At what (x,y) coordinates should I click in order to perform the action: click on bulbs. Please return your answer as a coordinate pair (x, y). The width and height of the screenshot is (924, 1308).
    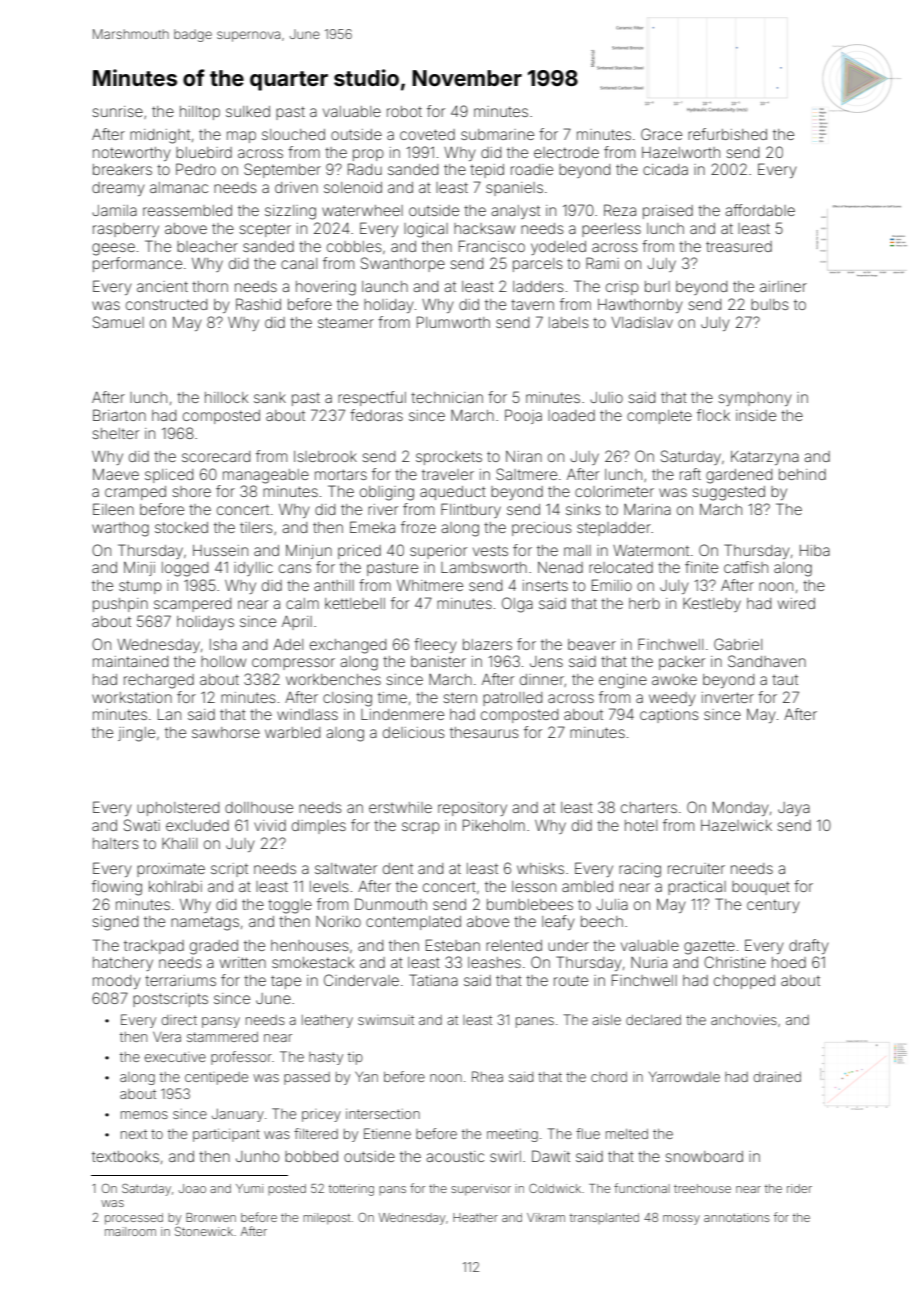
    Looking at the image, I should click on (770, 304).
